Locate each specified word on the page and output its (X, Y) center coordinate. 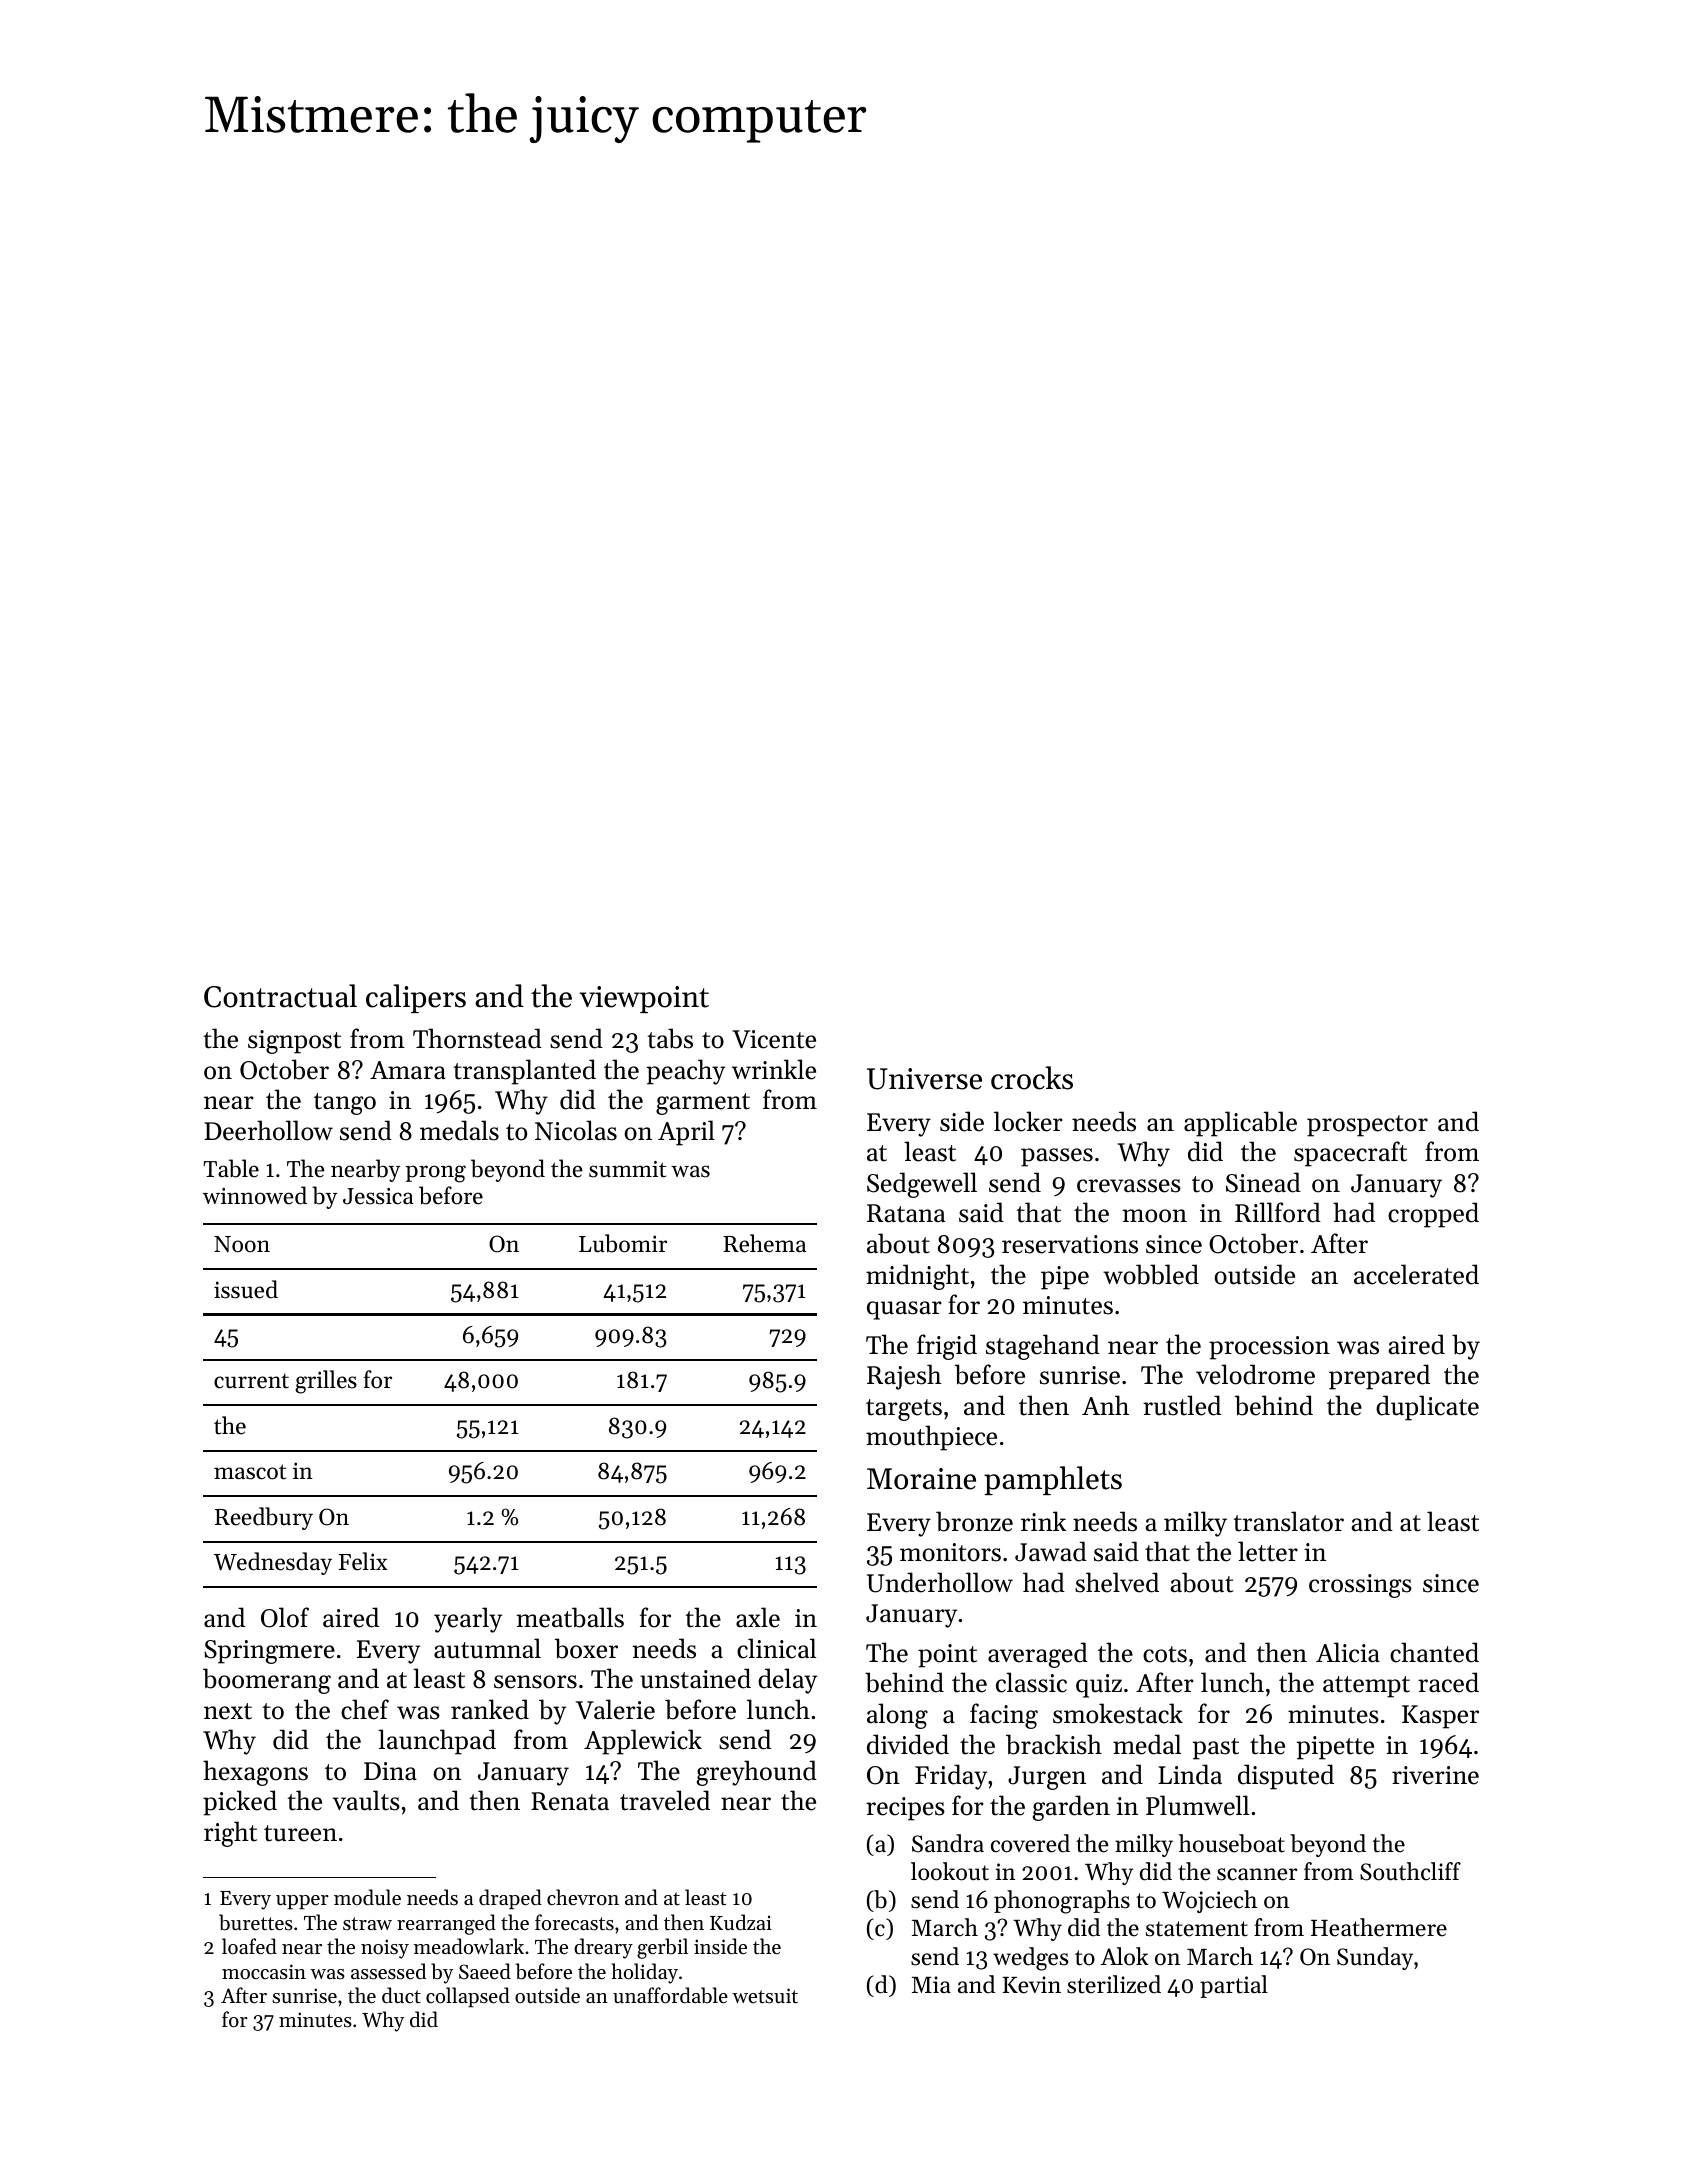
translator (1289, 1521)
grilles (326, 1382)
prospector (1367, 1126)
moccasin (264, 1972)
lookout (950, 1871)
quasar (904, 1310)
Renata (570, 1801)
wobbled (1151, 1274)
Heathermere (1379, 1927)
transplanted (525, 1072)
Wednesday (273, 1563)
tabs (670, 1038)
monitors (950, 1552)
